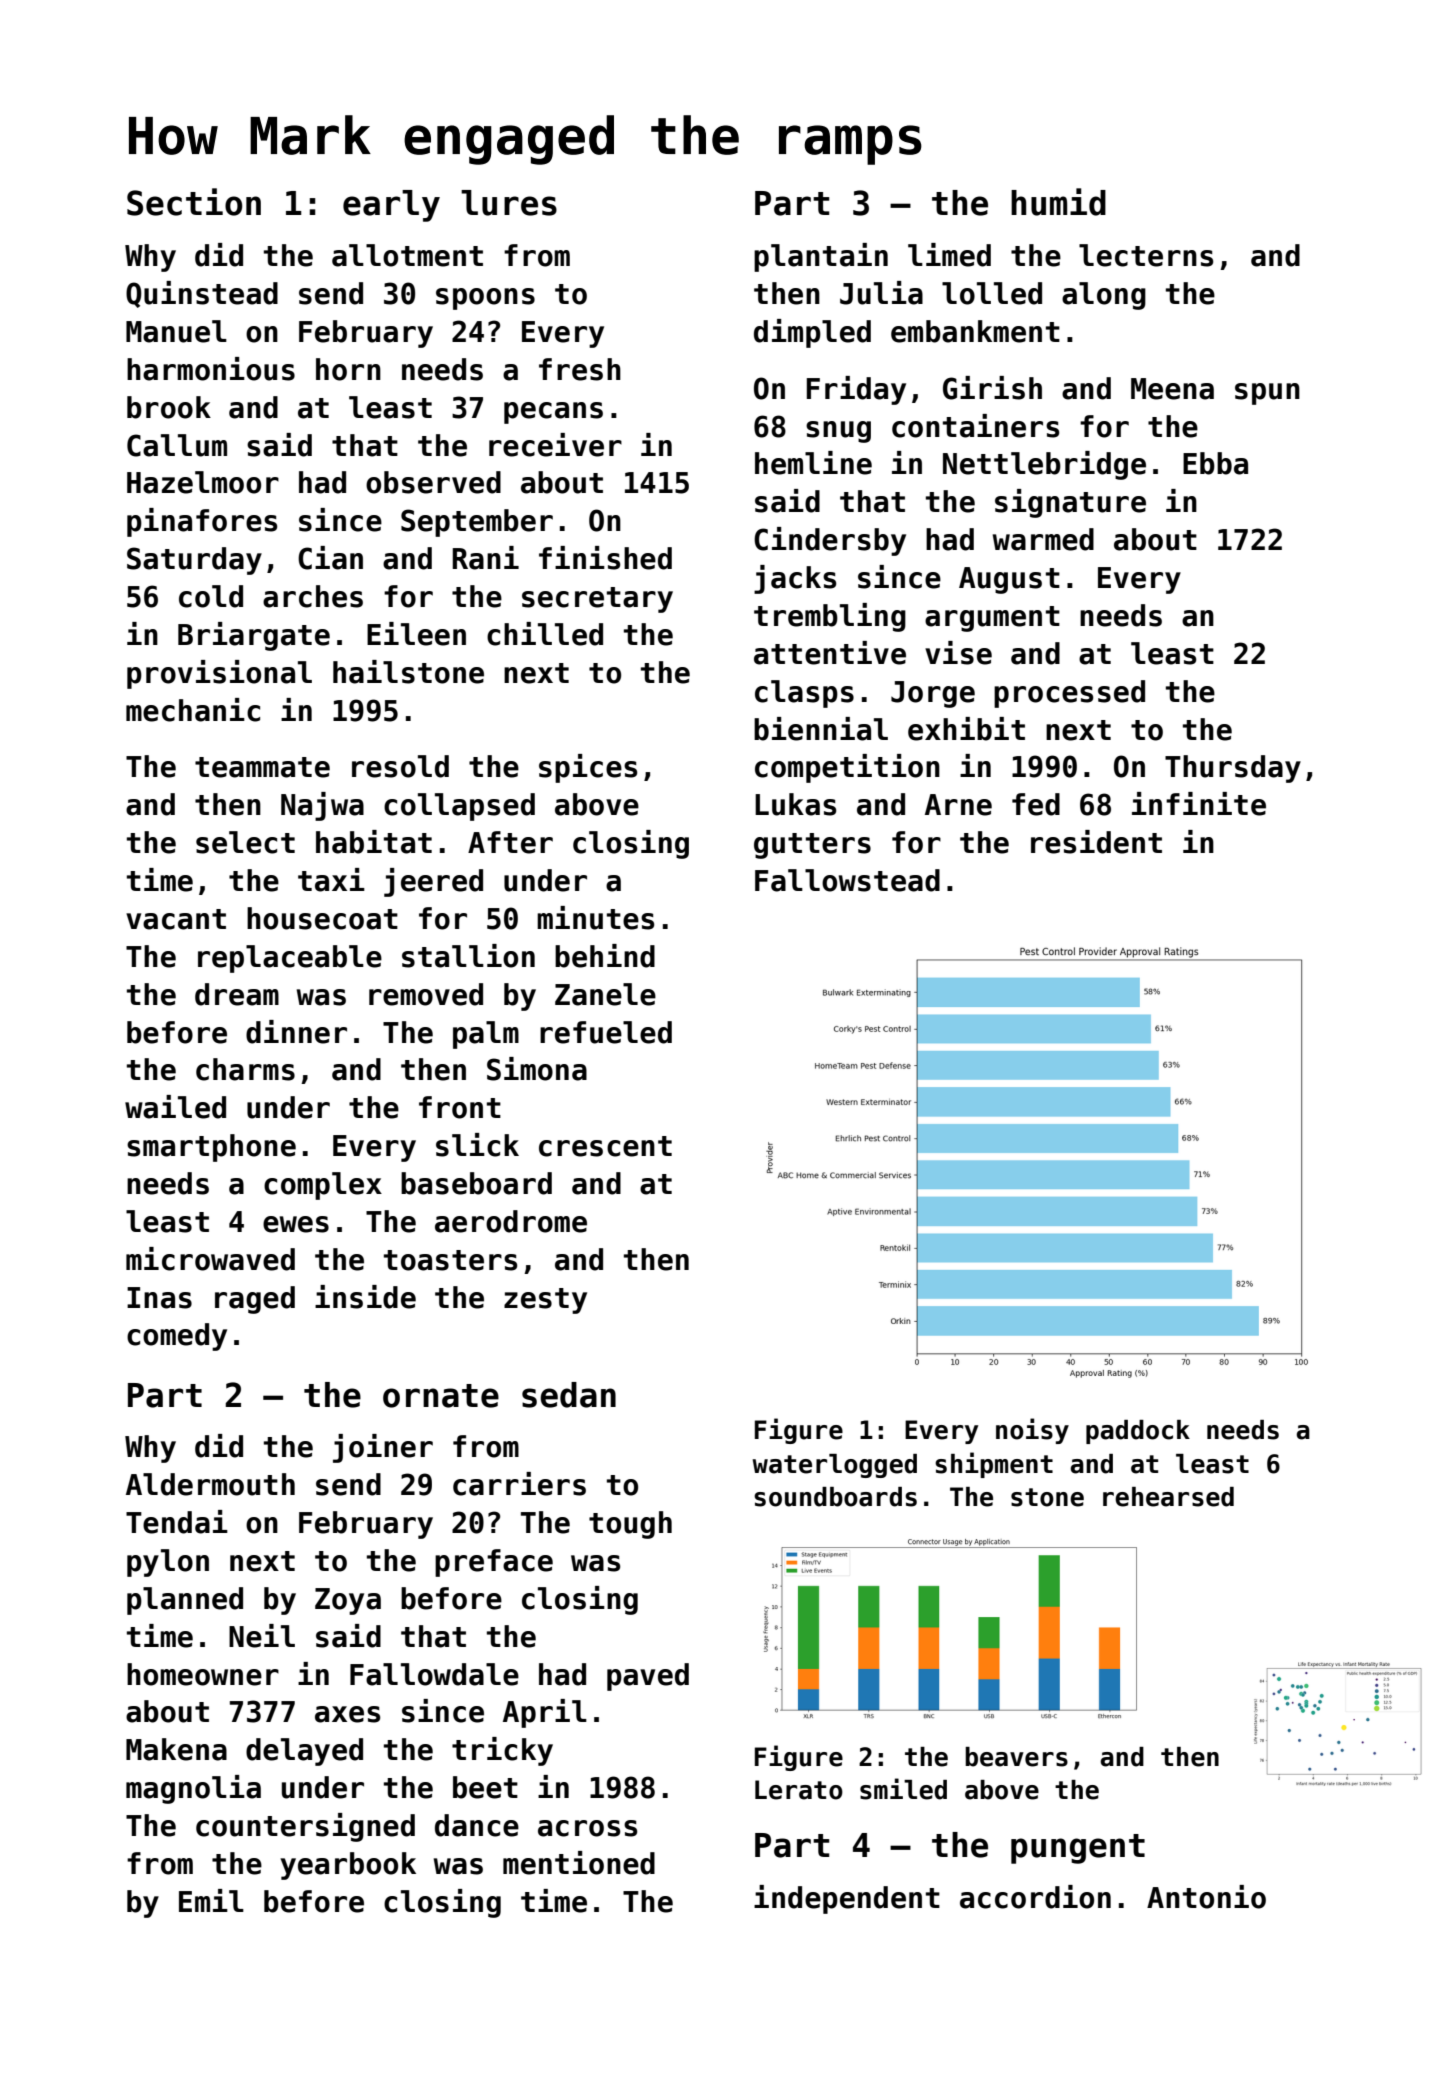 The height and width of the image is (2100, 1450). What do you see at coordinates (569, 1395) in the image?
I see `sedan` at bounding box center [569, 1395].
